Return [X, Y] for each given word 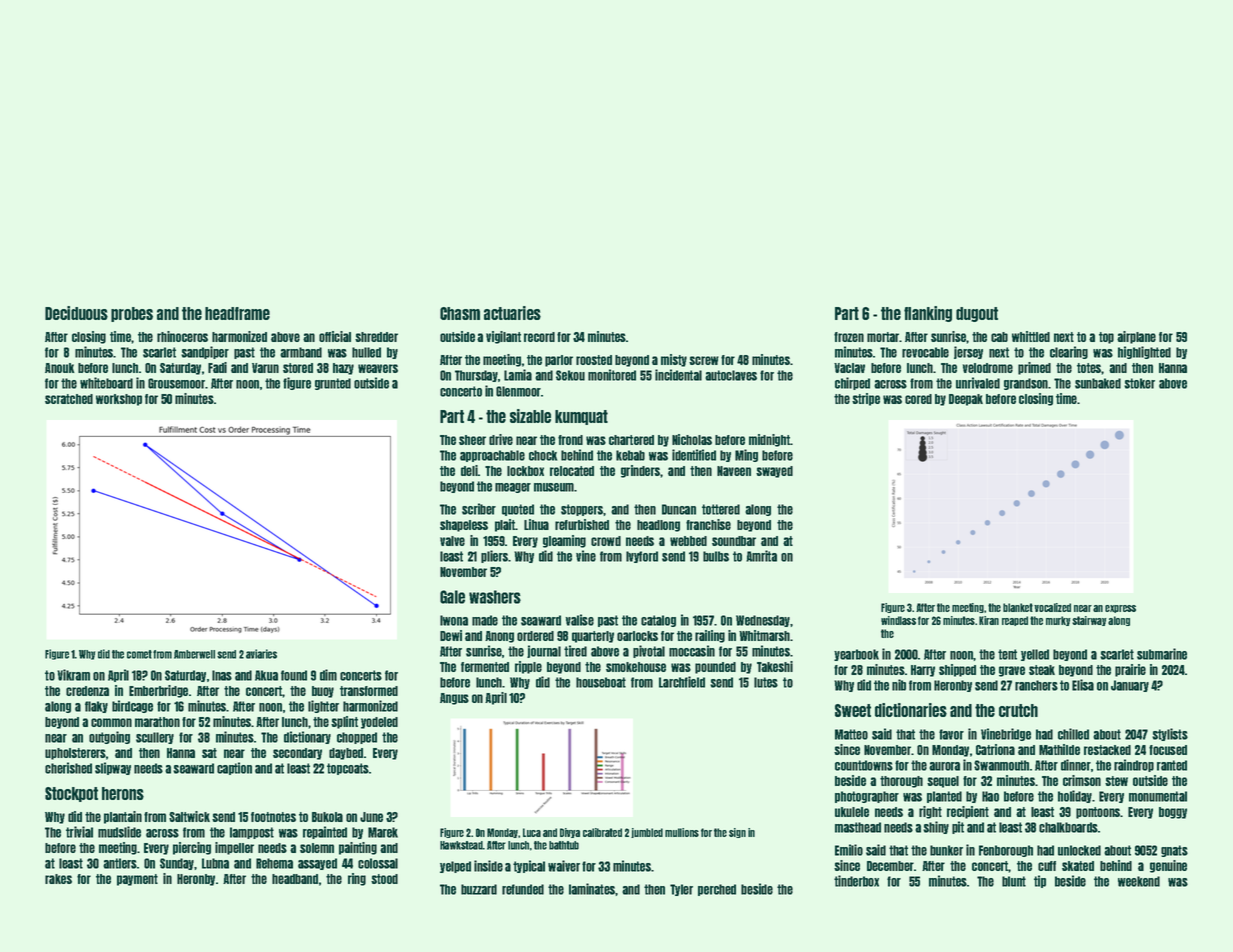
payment [137, 880]
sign [737, 833]
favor [951, 734]
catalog [658, 621]
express [1120, 609]
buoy [323, 692]
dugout [977, 314]
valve [452, 541]
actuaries [512, 313]
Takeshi [775, 666]
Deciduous [76, 313]
